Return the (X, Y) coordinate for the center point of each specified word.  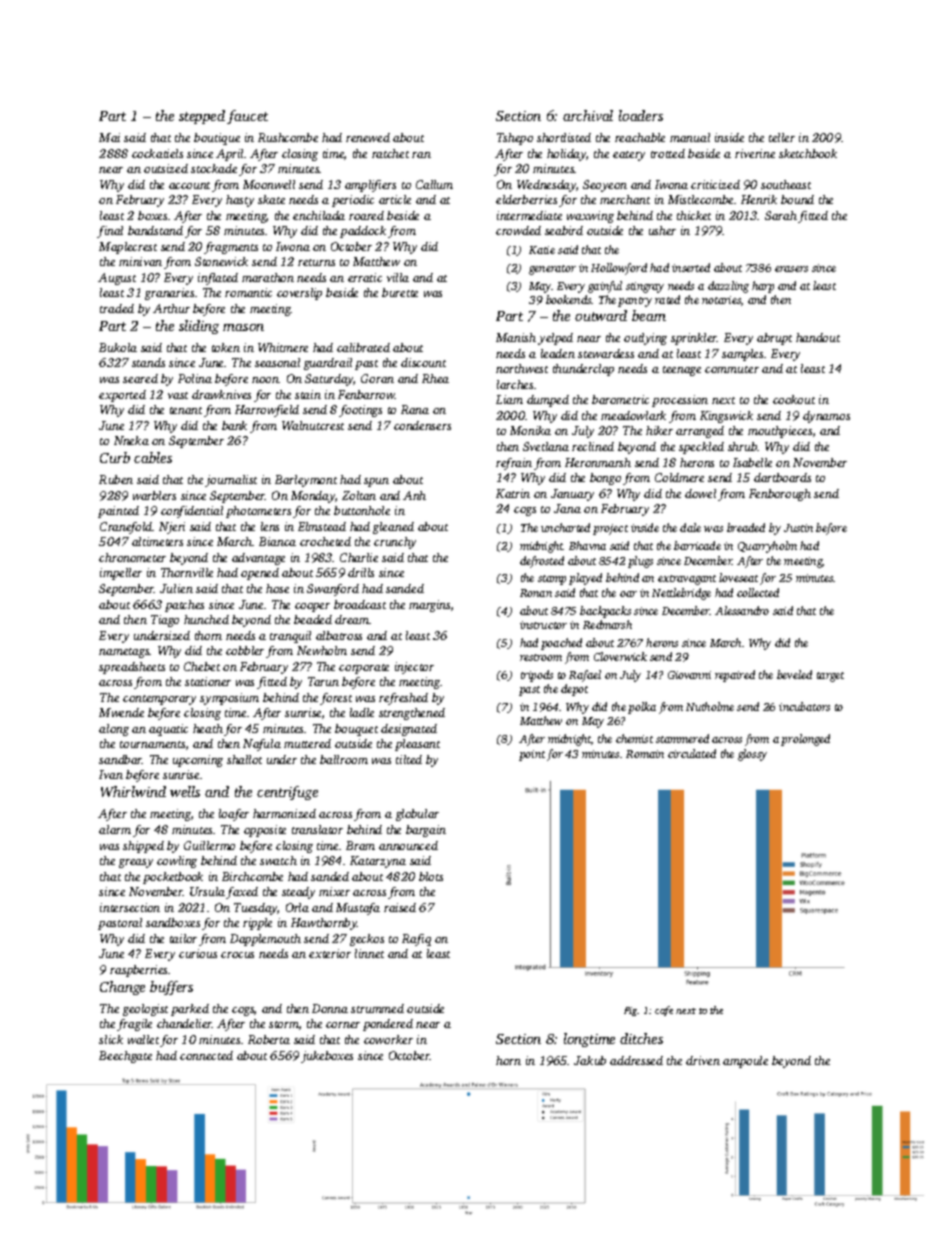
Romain (645, 754)
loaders (641, 115)
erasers (791, 269)
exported (122, 396)
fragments (231, 248)
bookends (569, 299)
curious (198, 953)
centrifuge (287, 793)
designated (409, 730)
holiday (566, 155)
